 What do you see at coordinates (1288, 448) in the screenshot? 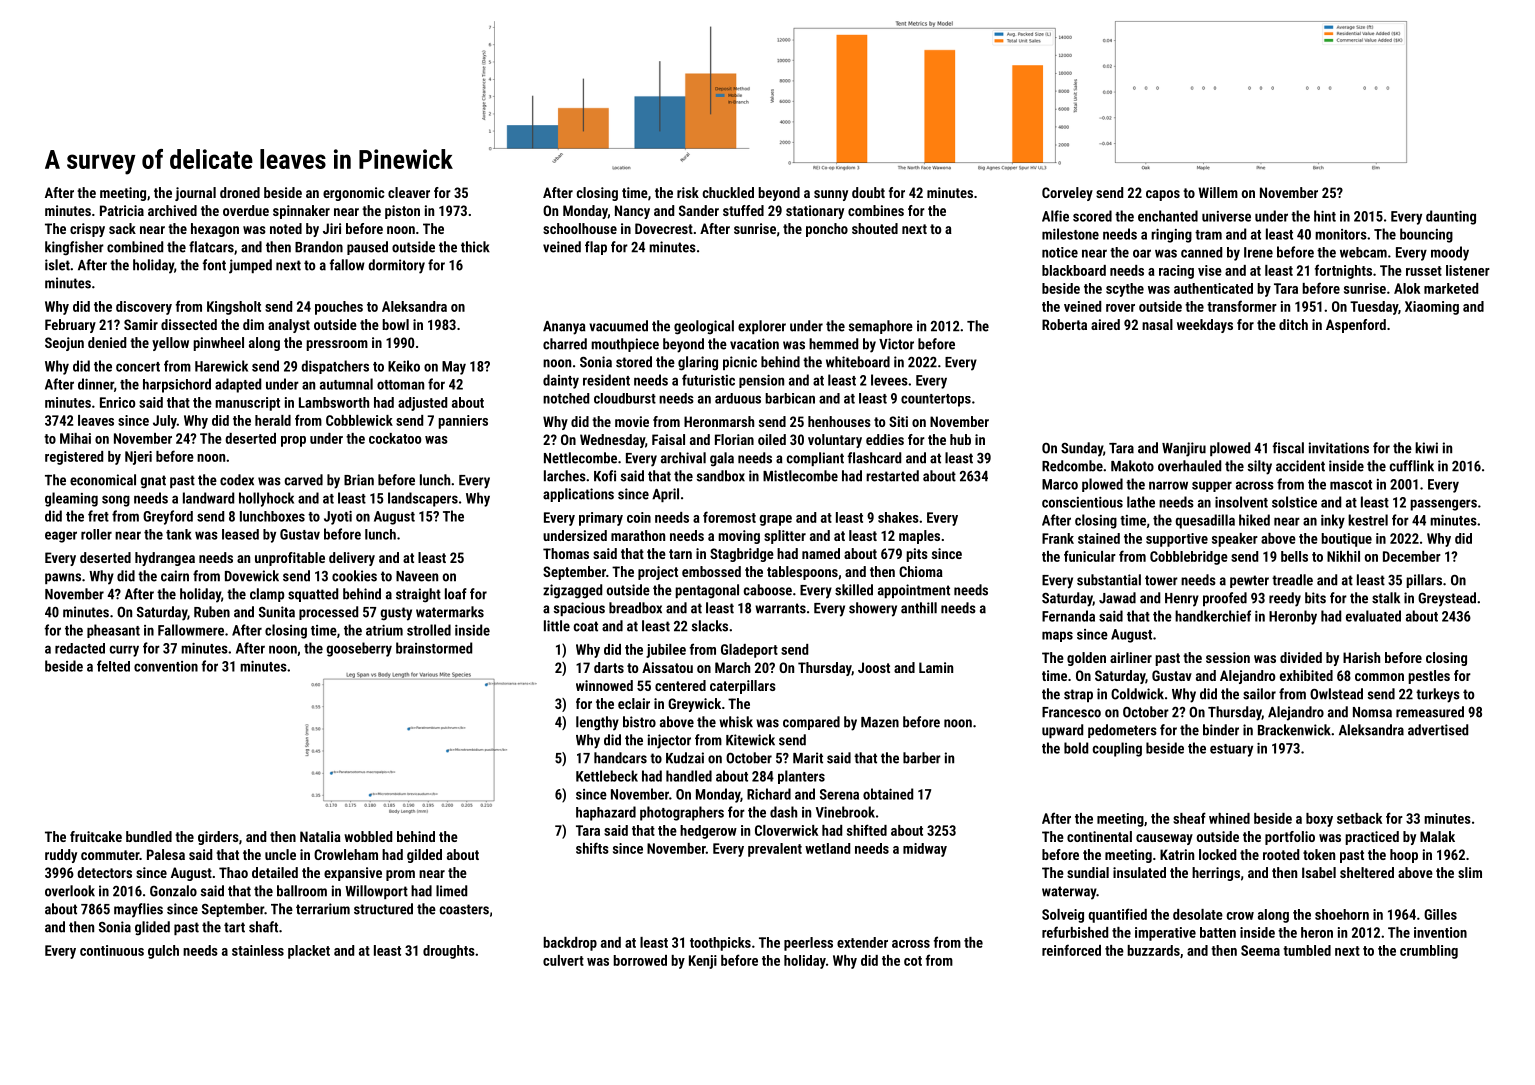
I see `fiscal` at bounding box center [1288, 448].
